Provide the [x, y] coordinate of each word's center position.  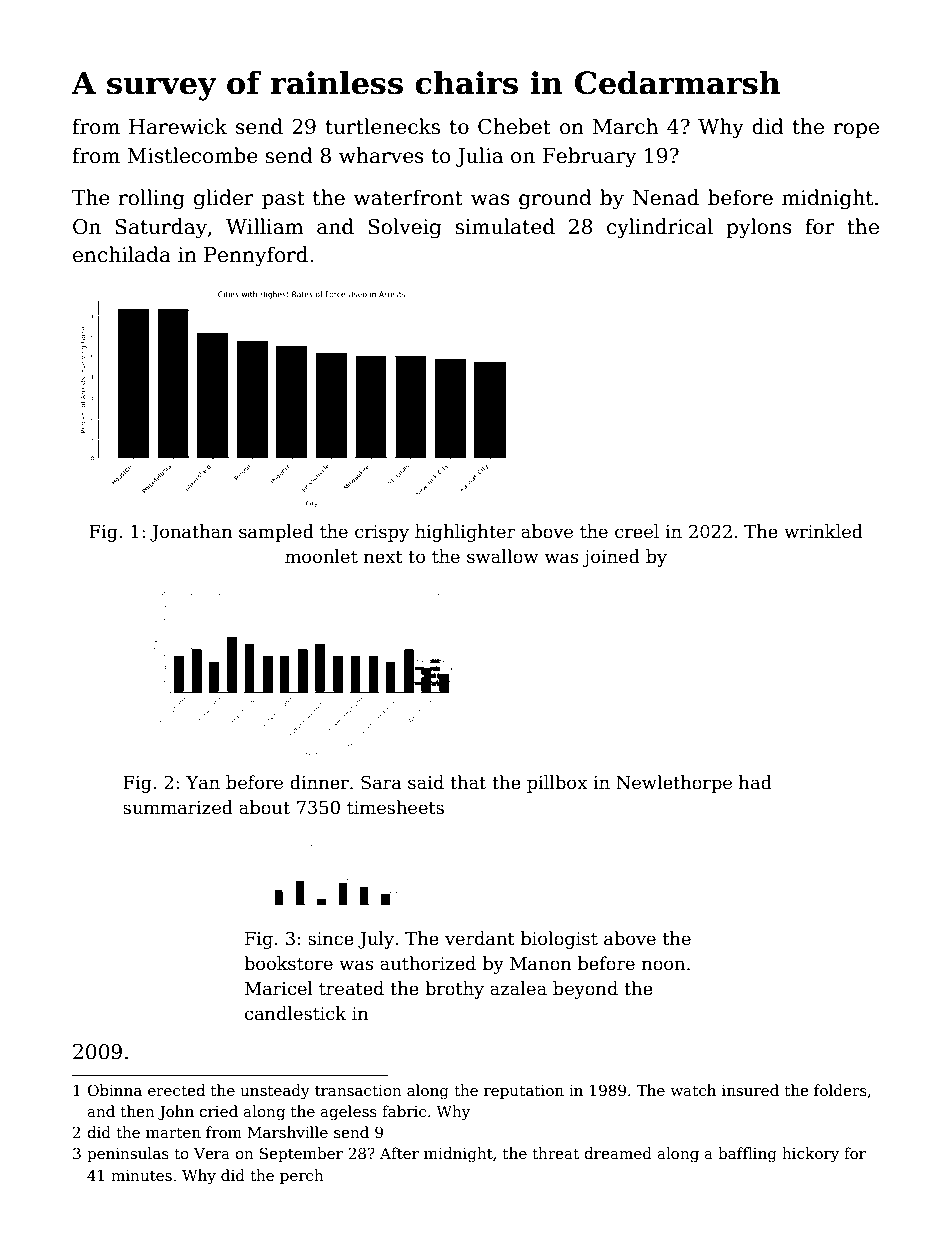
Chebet [514, 126]
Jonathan [191, 533]
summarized [178, 807]
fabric [404, 1111]
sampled [276, 533]
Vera [212, 1153]
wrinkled [823, 531]
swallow [503, 556]
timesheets [395, 807]
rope [856, 130]
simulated [505, 226]
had [755, 782]
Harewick [178, 126]
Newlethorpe [674, 784]
